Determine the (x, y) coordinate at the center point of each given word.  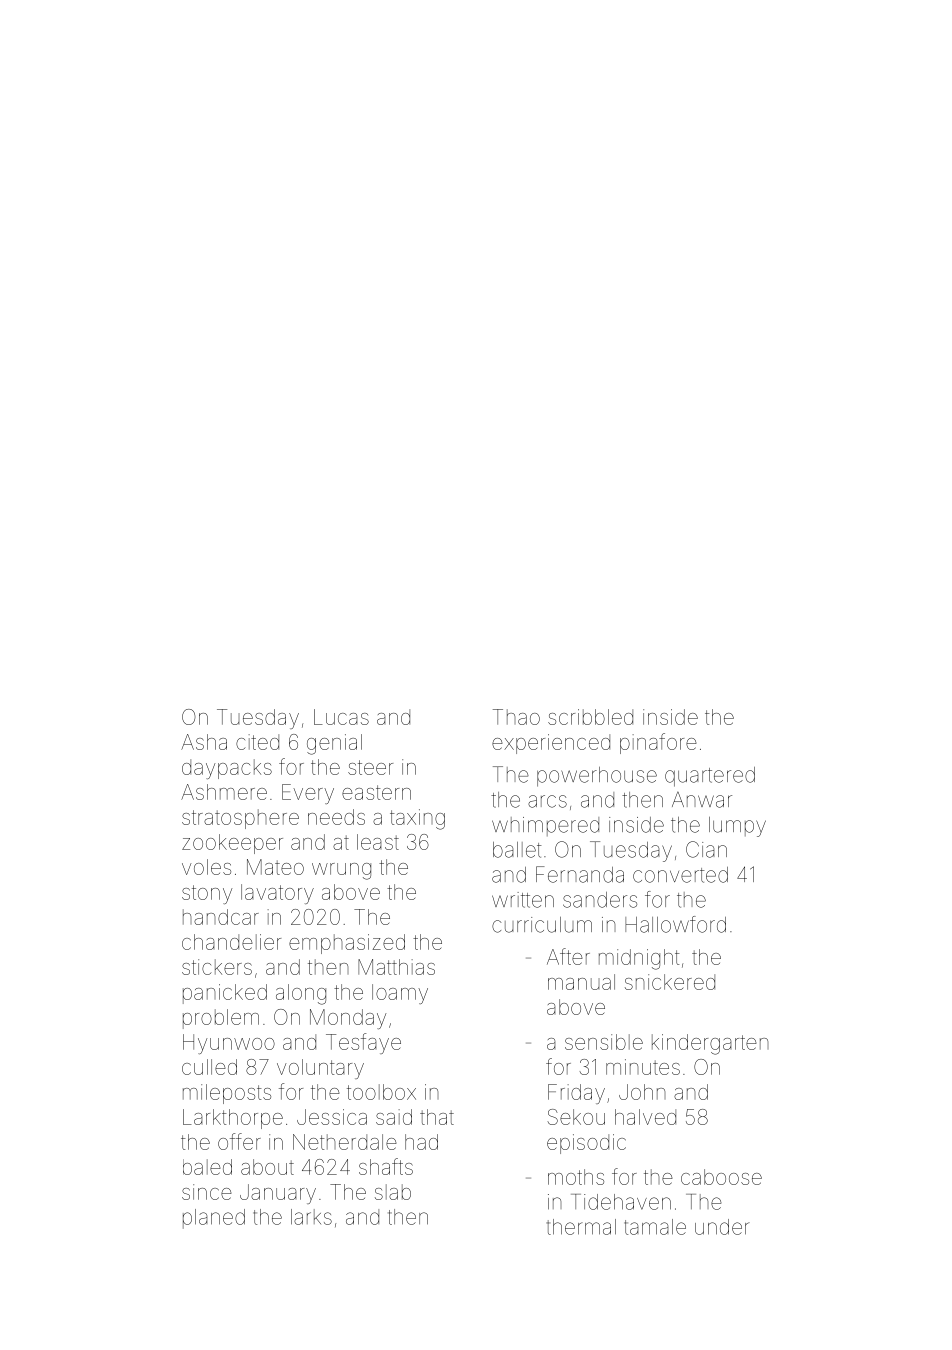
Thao (516, 717)
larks (311, 1217)
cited (257, 742)
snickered (670, 982)
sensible (604, 1042)
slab (393, 1192)
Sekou (576, 1117)
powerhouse (597, 777)
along (301, 994)
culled (209, 1067)
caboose (721, 1177)
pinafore (658, 743)
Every (308, 794)
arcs (547, 801)
